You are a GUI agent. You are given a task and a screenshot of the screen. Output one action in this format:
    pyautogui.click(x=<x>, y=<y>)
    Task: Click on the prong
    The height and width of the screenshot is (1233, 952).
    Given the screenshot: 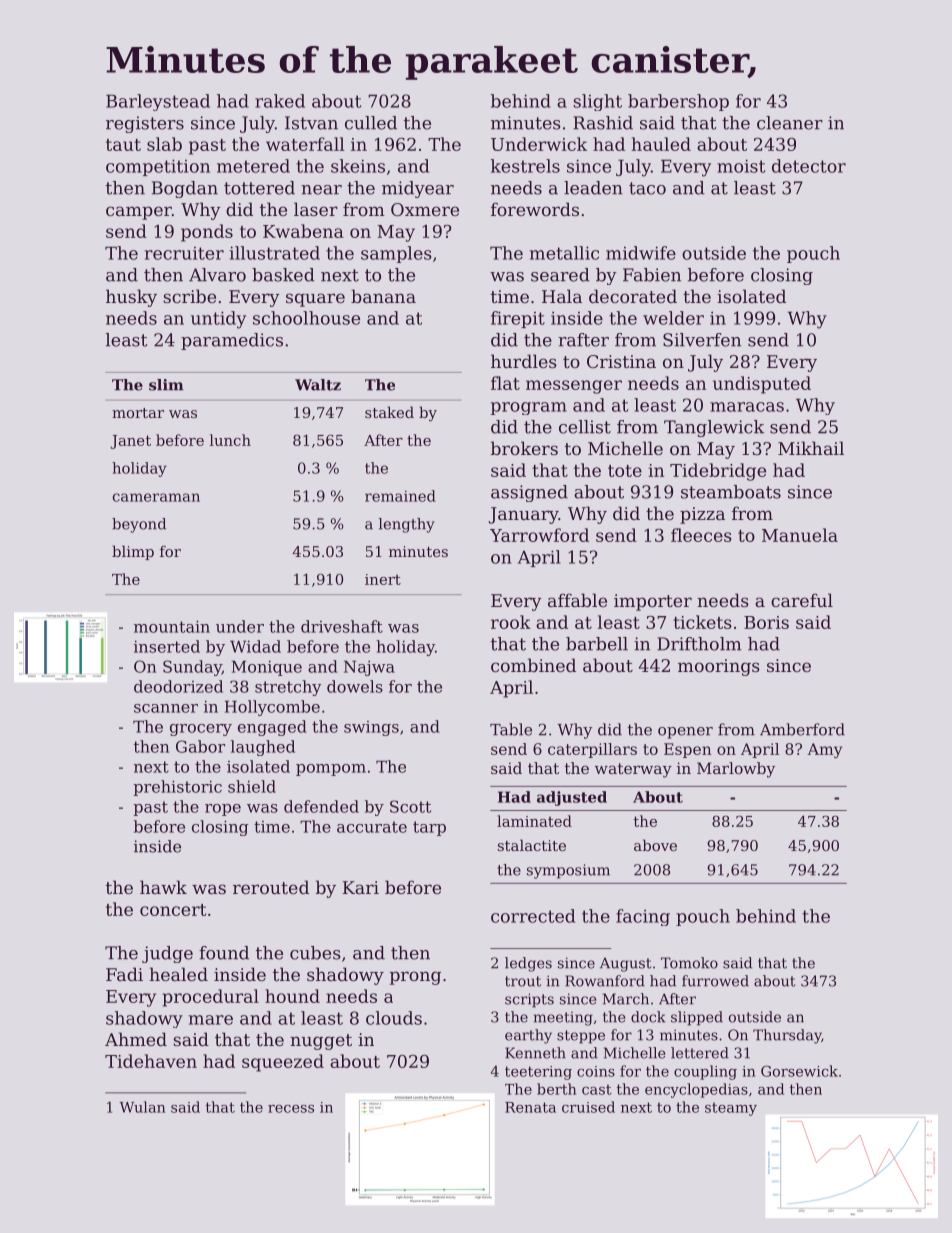 What is the action you would take?
    pyautogui.click(x=415, y=978)
